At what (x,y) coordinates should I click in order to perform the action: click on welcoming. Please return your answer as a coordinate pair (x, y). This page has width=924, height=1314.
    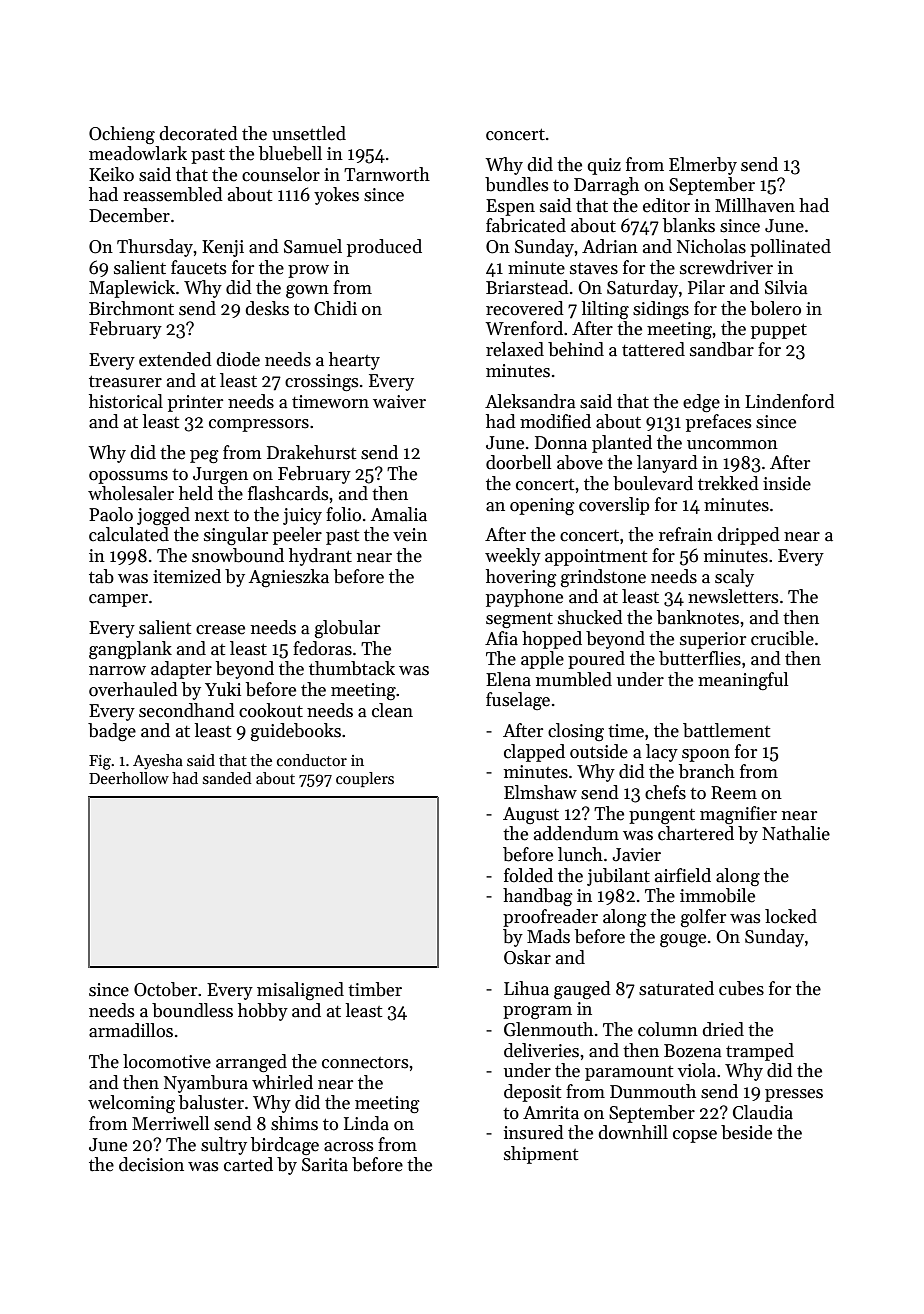
    Looking at the image, I should click on (131, 1104).
